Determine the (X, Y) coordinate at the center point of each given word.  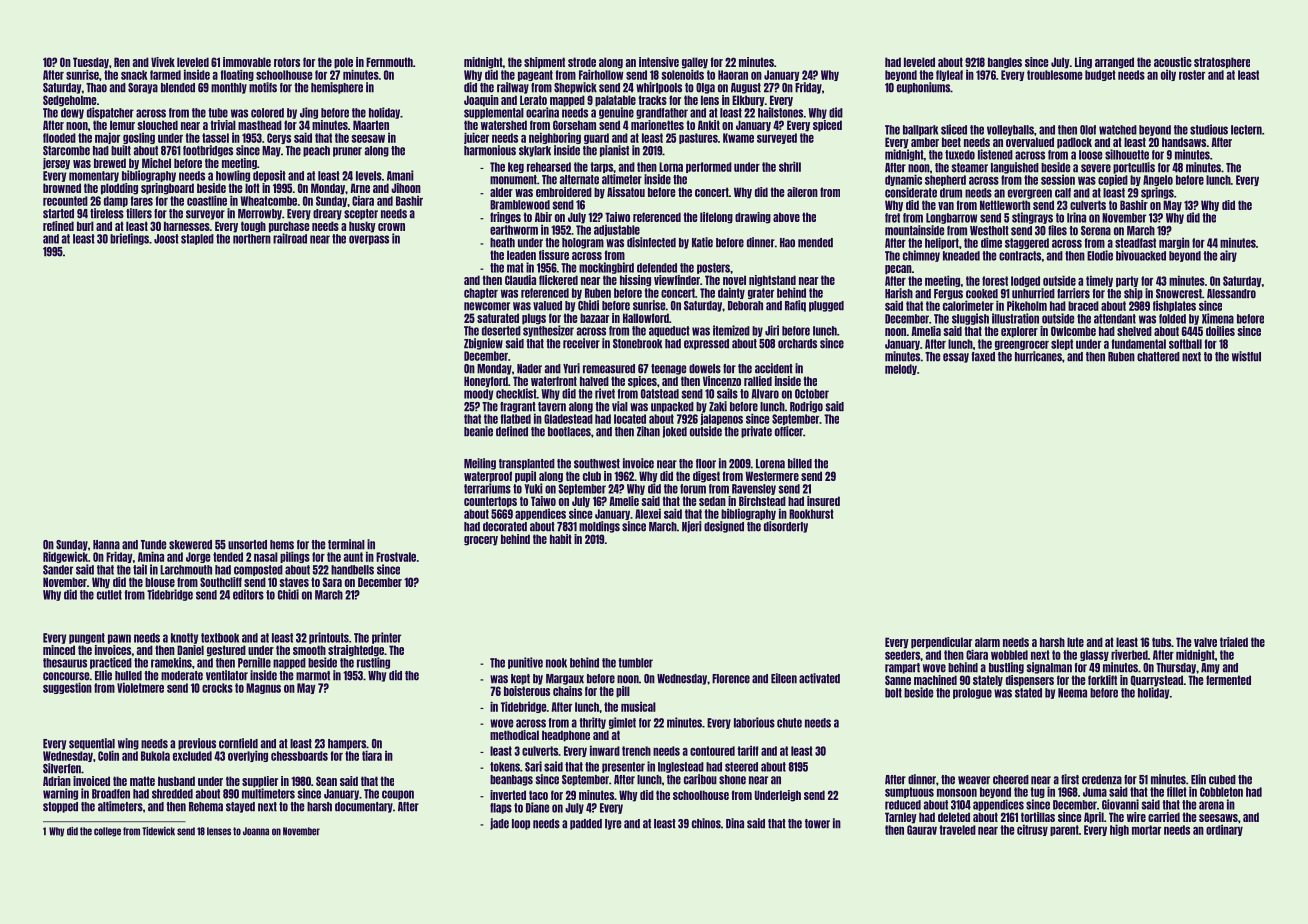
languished (1015, 168)
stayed (240, 807)
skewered (190, 545)
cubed (1222, 780)
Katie (702, 242)
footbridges (208, 151)
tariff (748, 750)
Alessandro (1231, 294)
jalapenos (721, 419)
